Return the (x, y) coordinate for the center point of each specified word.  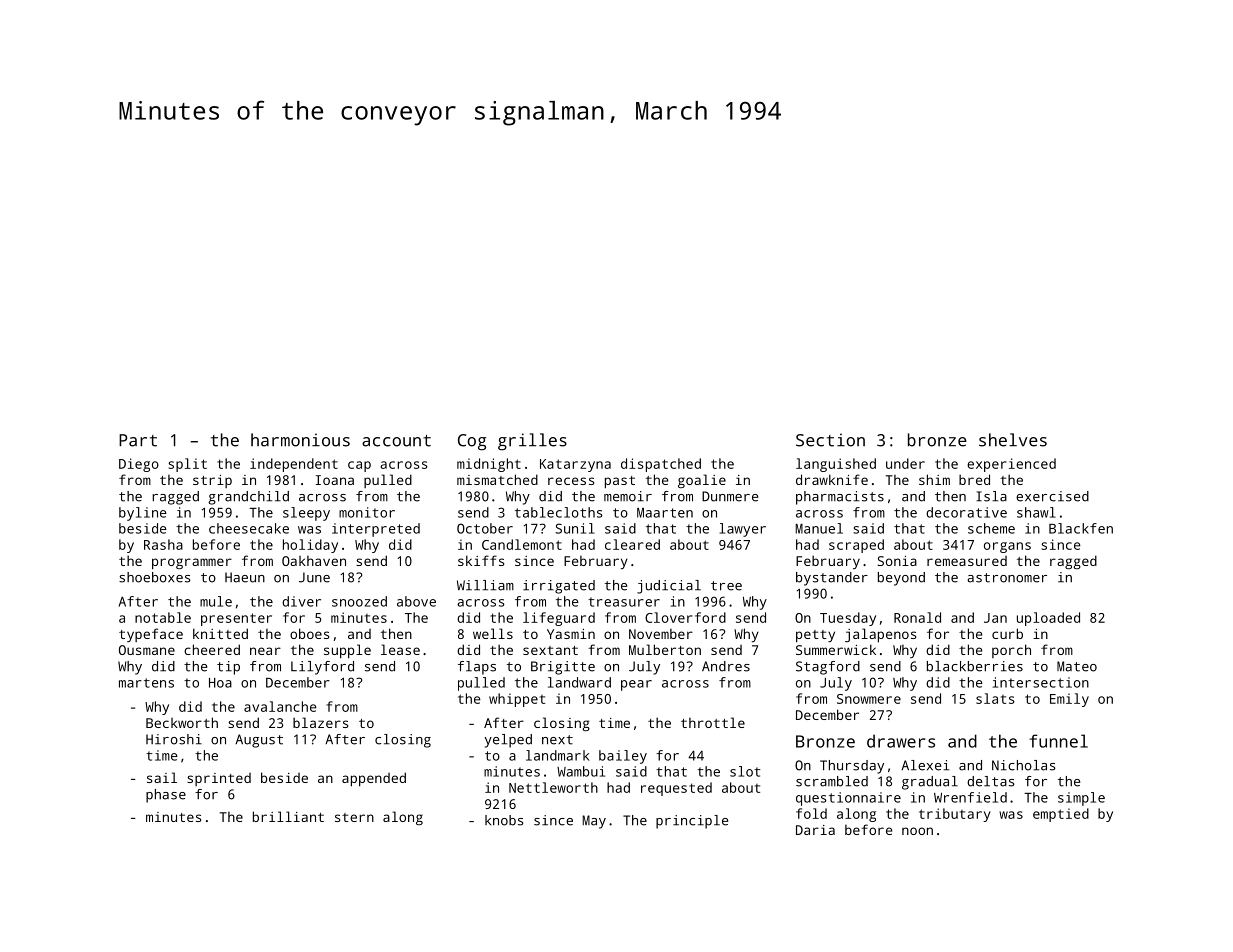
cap (359, 466)
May (594, 822)
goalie (702, 481)
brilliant (288, 816)
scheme (991, 528)
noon (917, 831)
